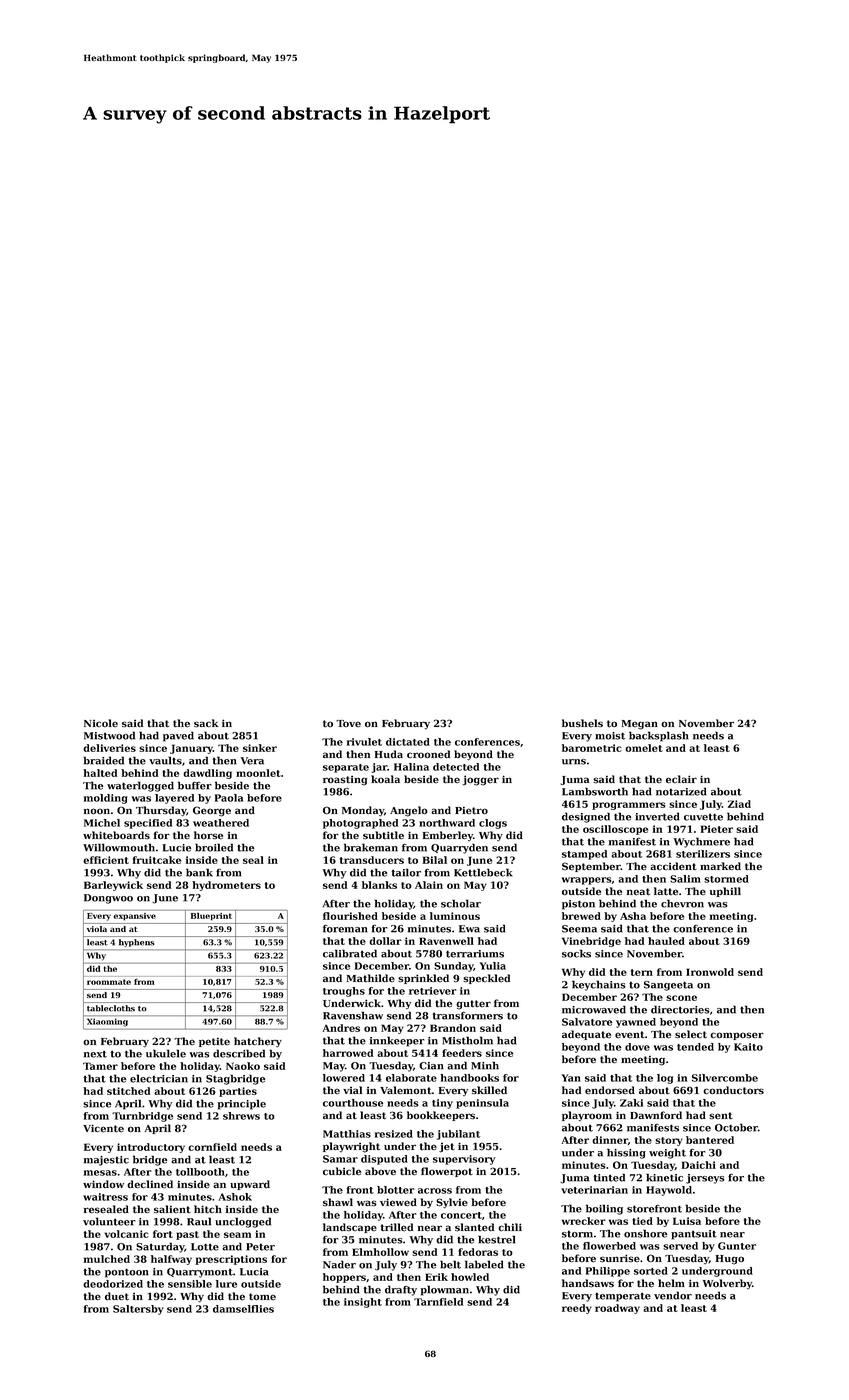 The image size is (849, 1400). Describe the element at coordinates (599, 985) in the screenshot. I see `keychains` at that location.
